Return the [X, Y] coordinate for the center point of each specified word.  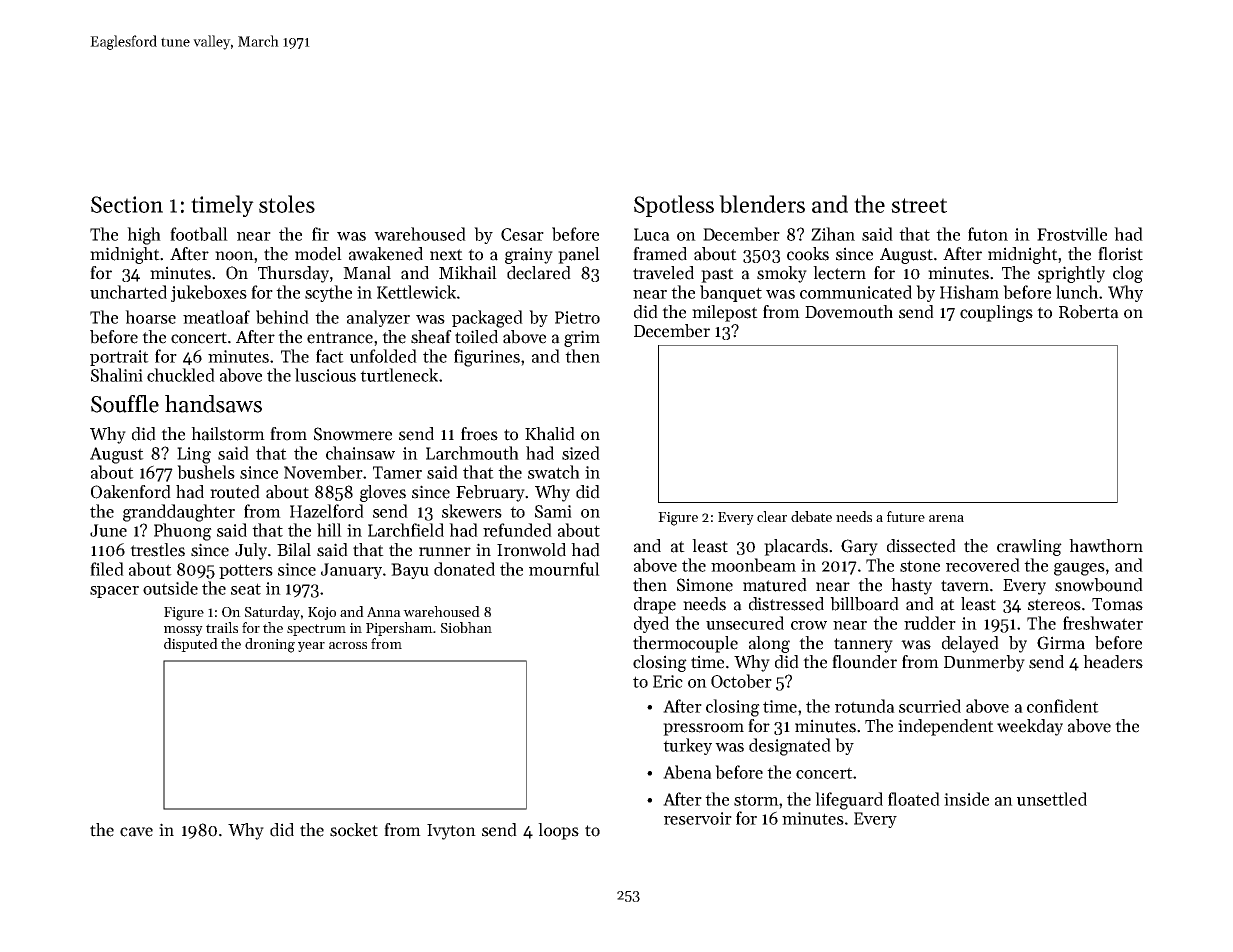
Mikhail [468, 273]
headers [1113, 662]
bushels [206, 472]
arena [946, 518]
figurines [487, 358]
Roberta [1089, 312]
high [144, 236]
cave [136, 832]
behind [282, 317]
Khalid [550, 434]
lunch [1077, 292]
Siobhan [466, 627]
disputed [191, 645]
